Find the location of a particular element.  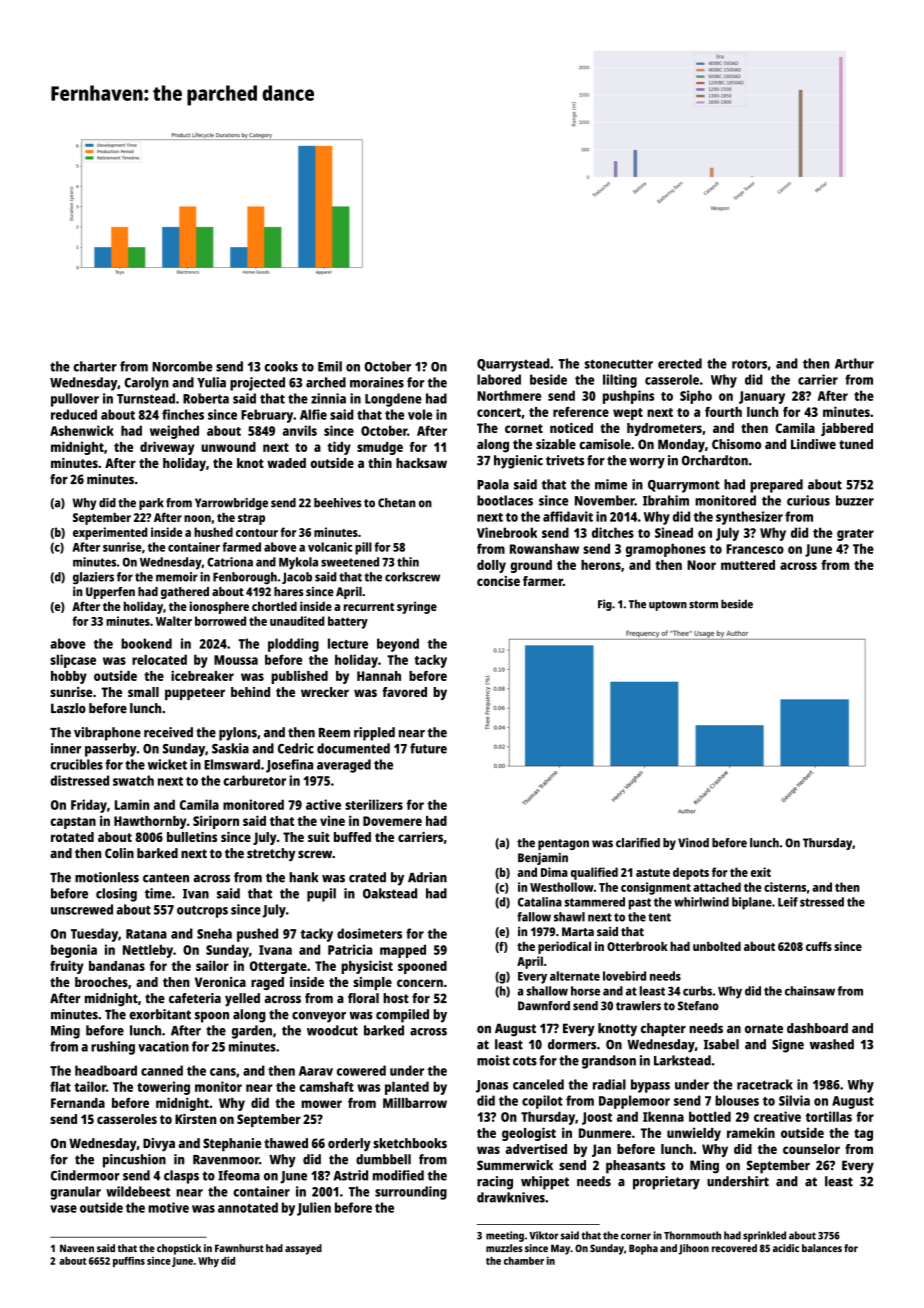

Vinod is located at coordinates (693, 843).
